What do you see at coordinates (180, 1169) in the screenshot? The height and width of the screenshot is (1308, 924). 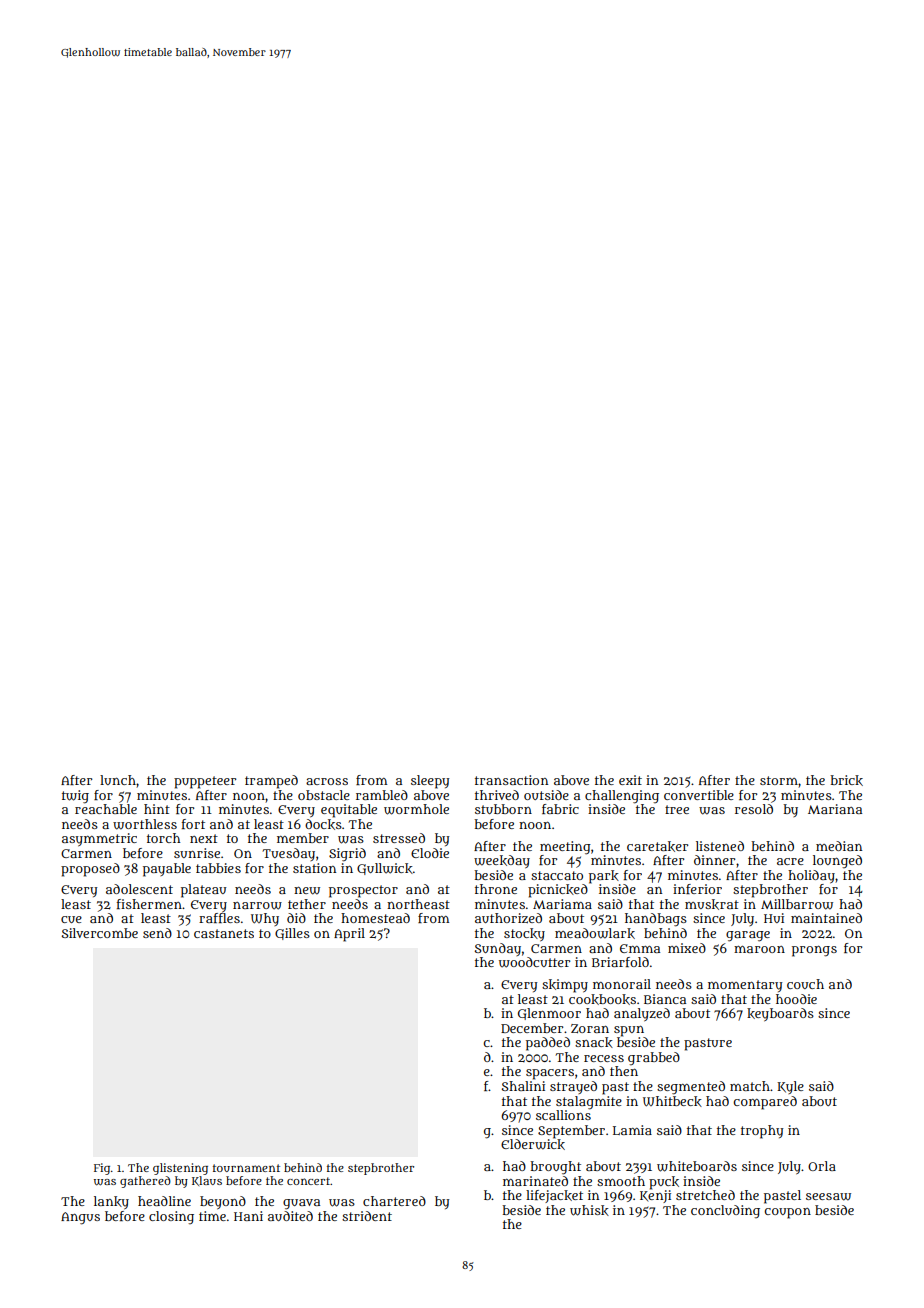 I see `glistening` at bounding box center [180, 1169].
